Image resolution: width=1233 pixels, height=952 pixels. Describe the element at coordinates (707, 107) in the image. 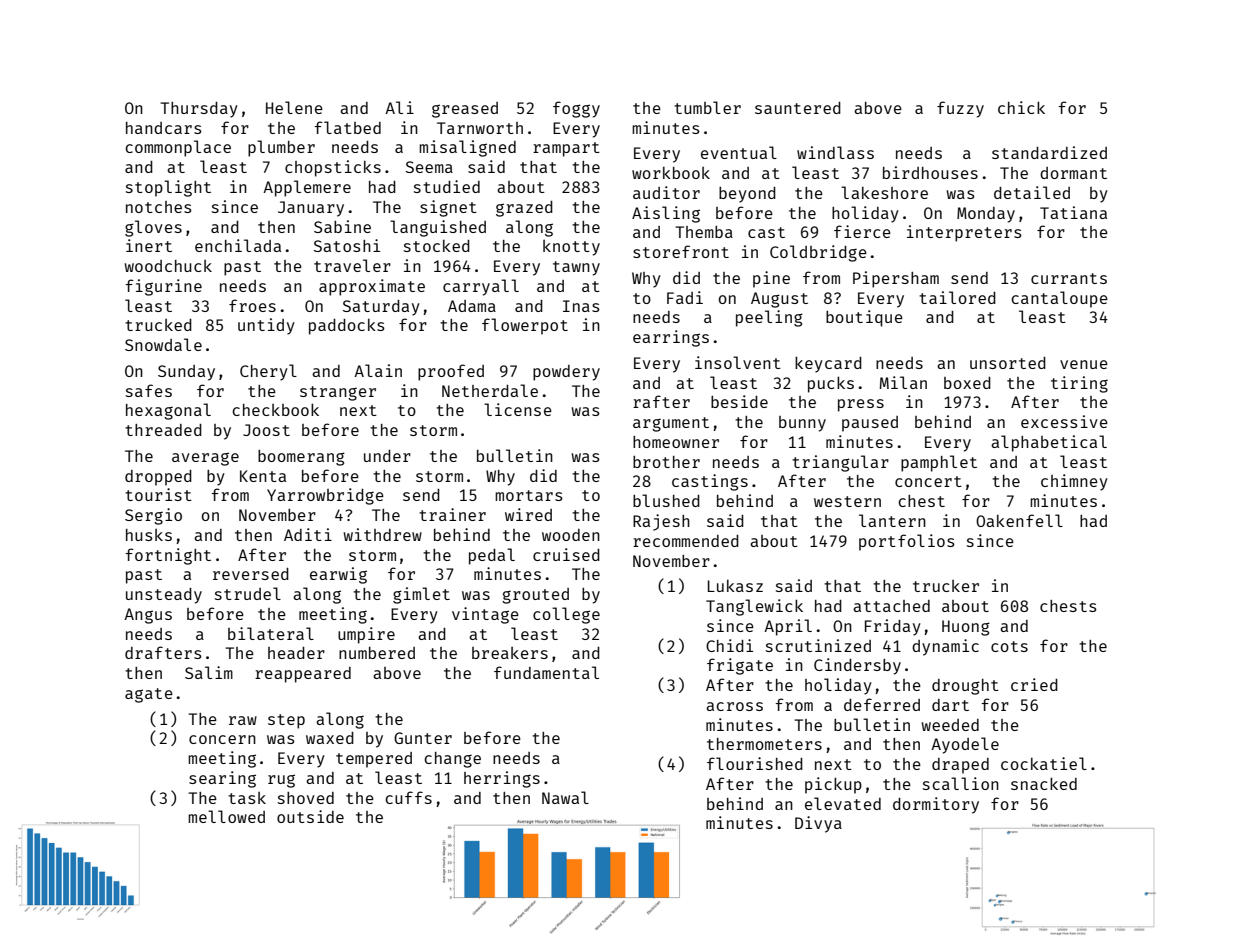

I see `tumbler` at that location.
